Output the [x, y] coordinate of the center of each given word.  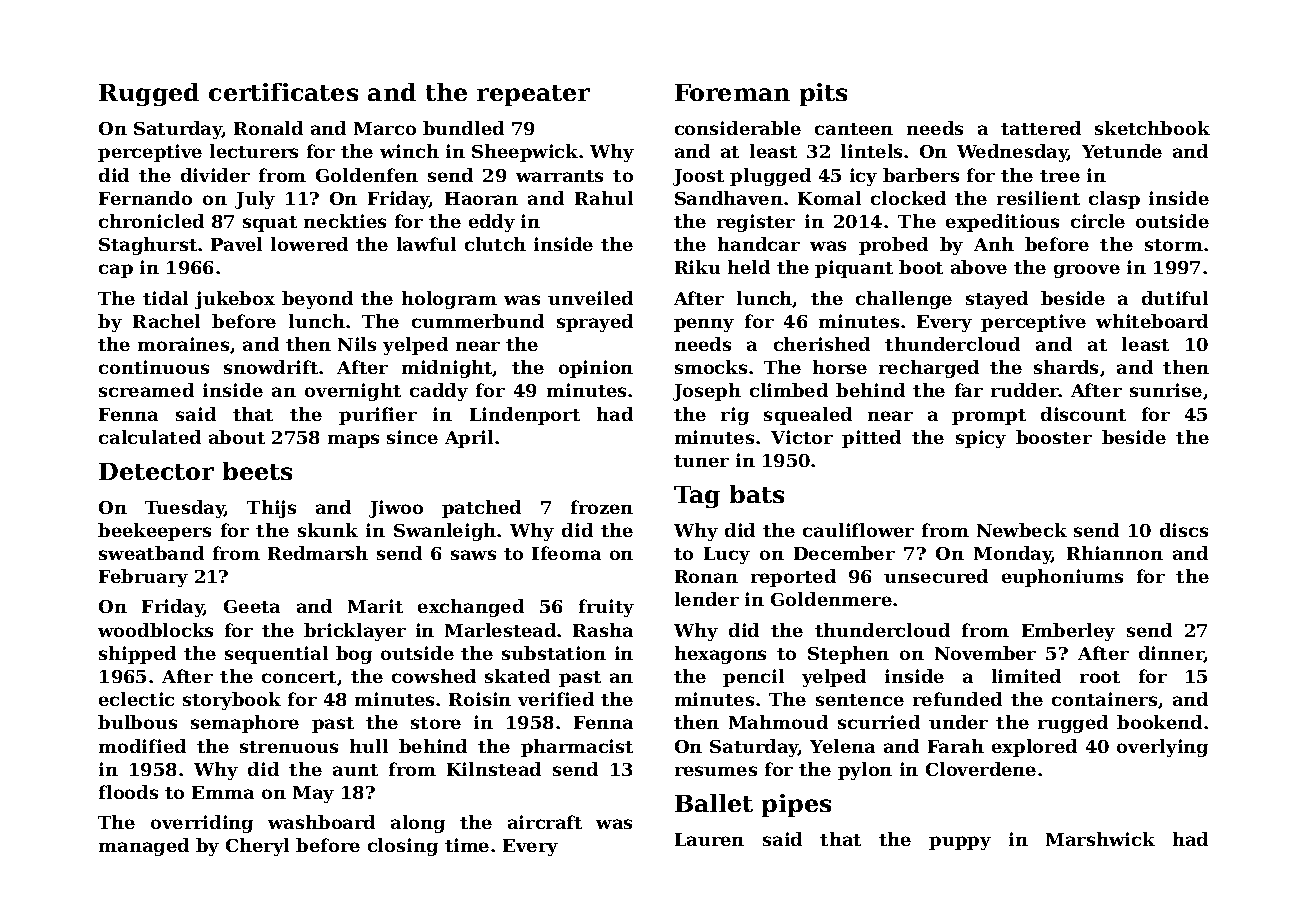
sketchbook [1152, 128]
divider [215, 175]
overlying [1162, 748]
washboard [321, 822]
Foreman [732, 92]
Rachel [166, 321]
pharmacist [577, 748]
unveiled [590, 298]
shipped [137, 655]
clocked [908, 198]
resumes [716, 771]
